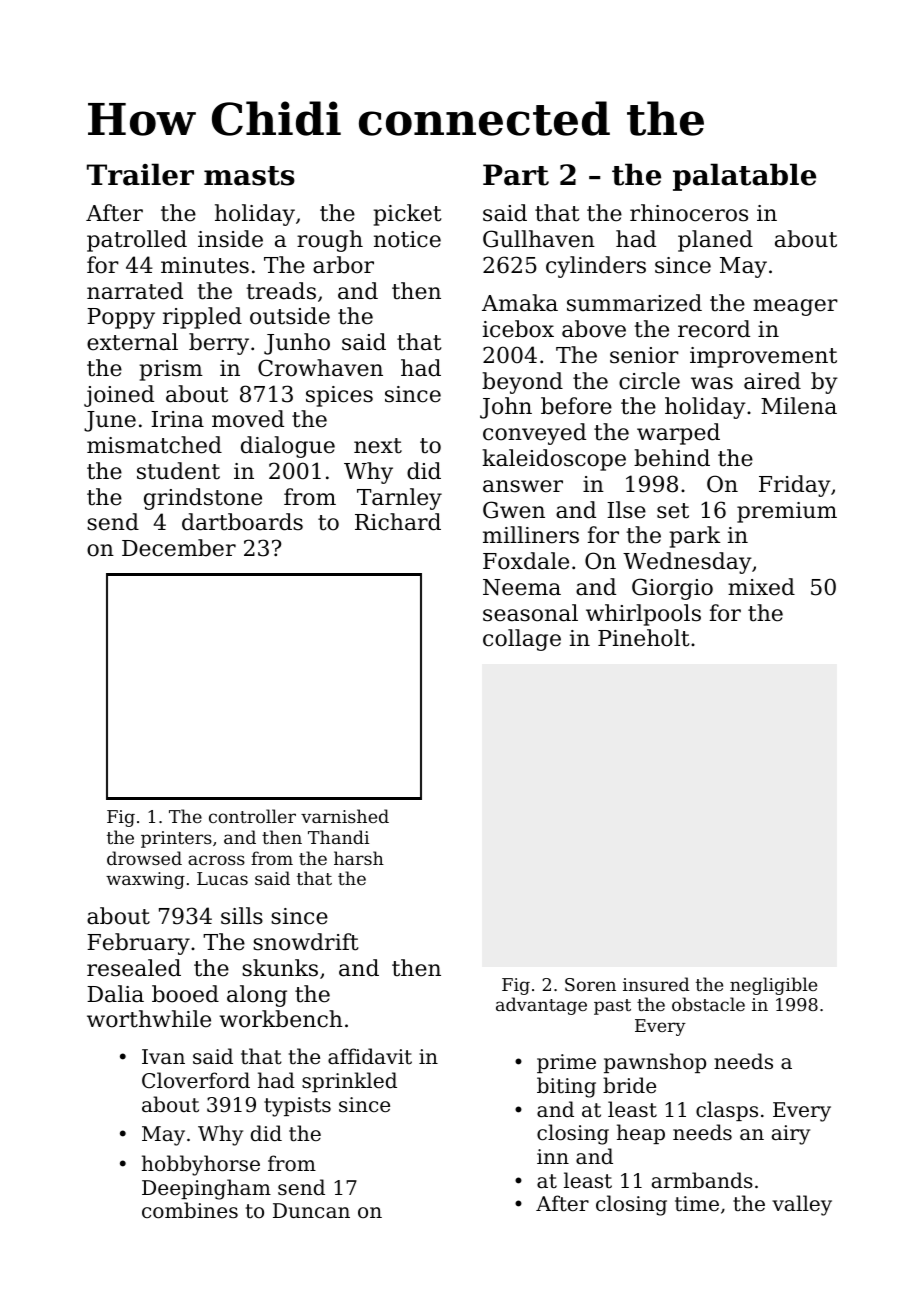 Image resolution: width=924 pixels, height=1311 pixels. Describe the element at coordinates (516, 175) in the image. I see `Part` at that location.
